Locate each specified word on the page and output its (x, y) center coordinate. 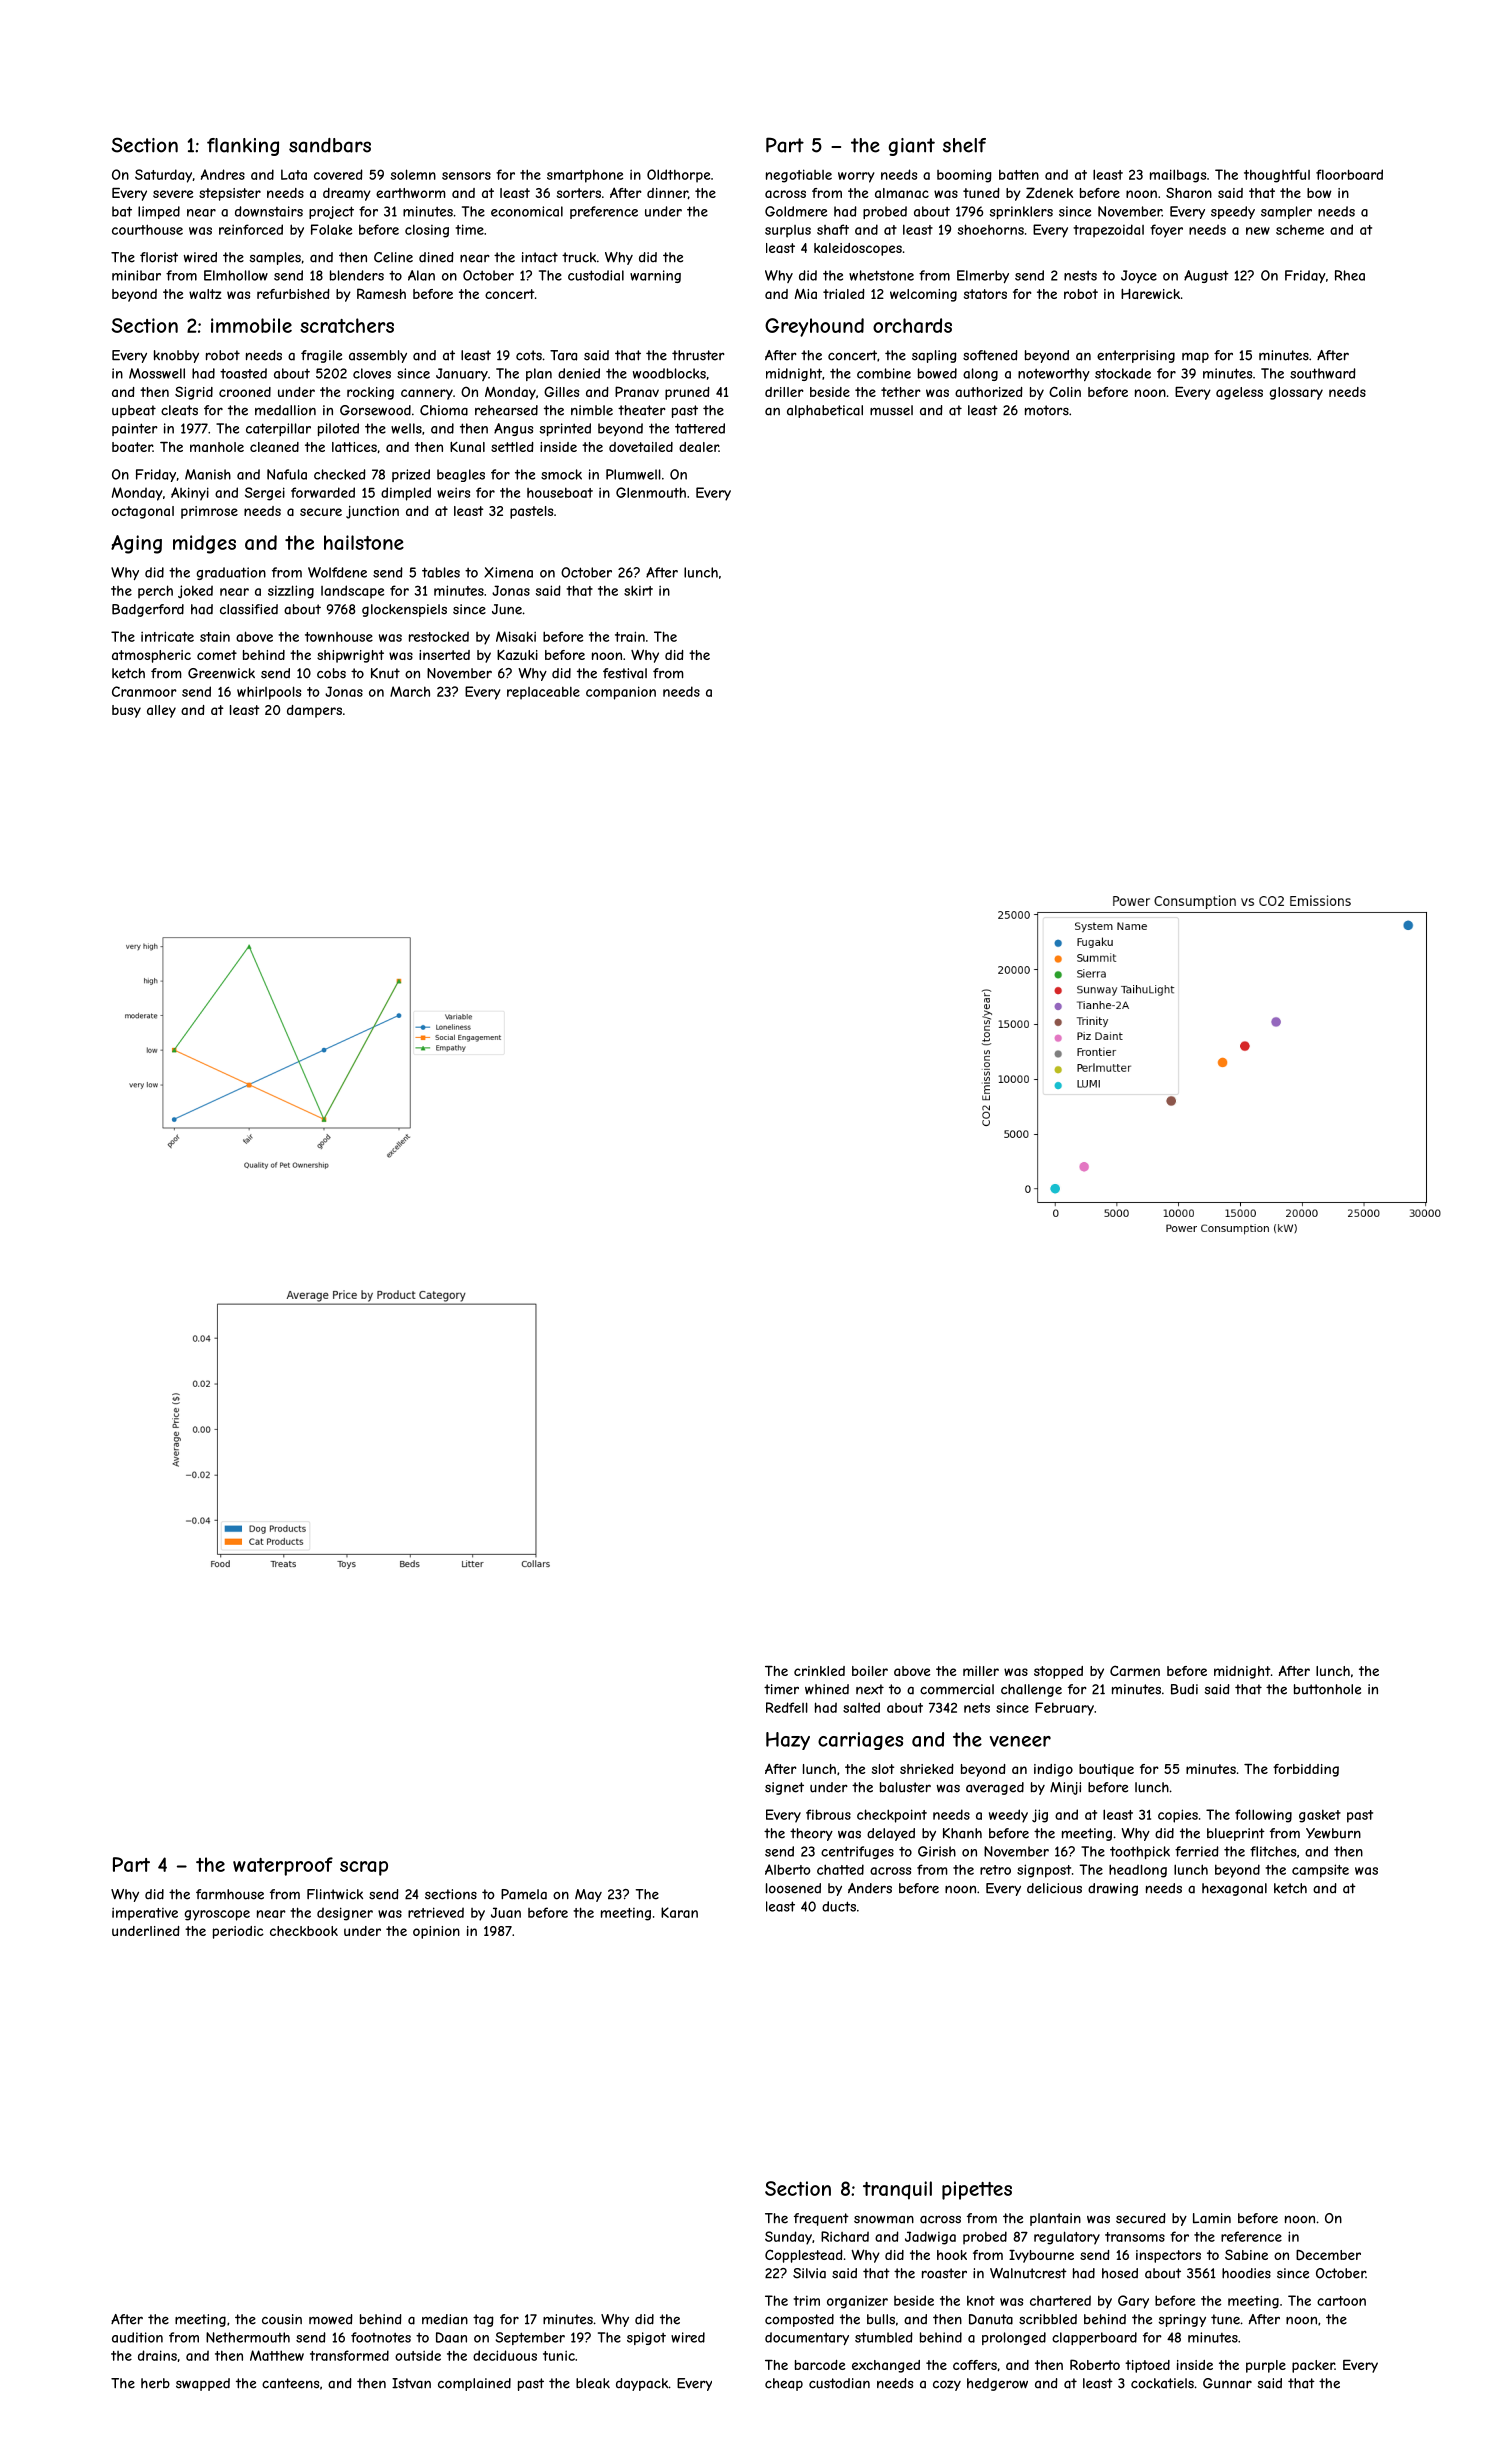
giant (912, 147)
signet (784, 1788)
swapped (203, 2384)
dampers (314, 711)
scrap (364, 1868)
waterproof (283, 1866)
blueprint (1236, 1834)
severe (173, 194)
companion (621, 693)
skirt (638, 590)
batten (1019, 174)
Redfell (787, 1707)
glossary (1296, 393)
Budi (1184, 1689)
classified (249, 609)
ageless (1239, 393)
